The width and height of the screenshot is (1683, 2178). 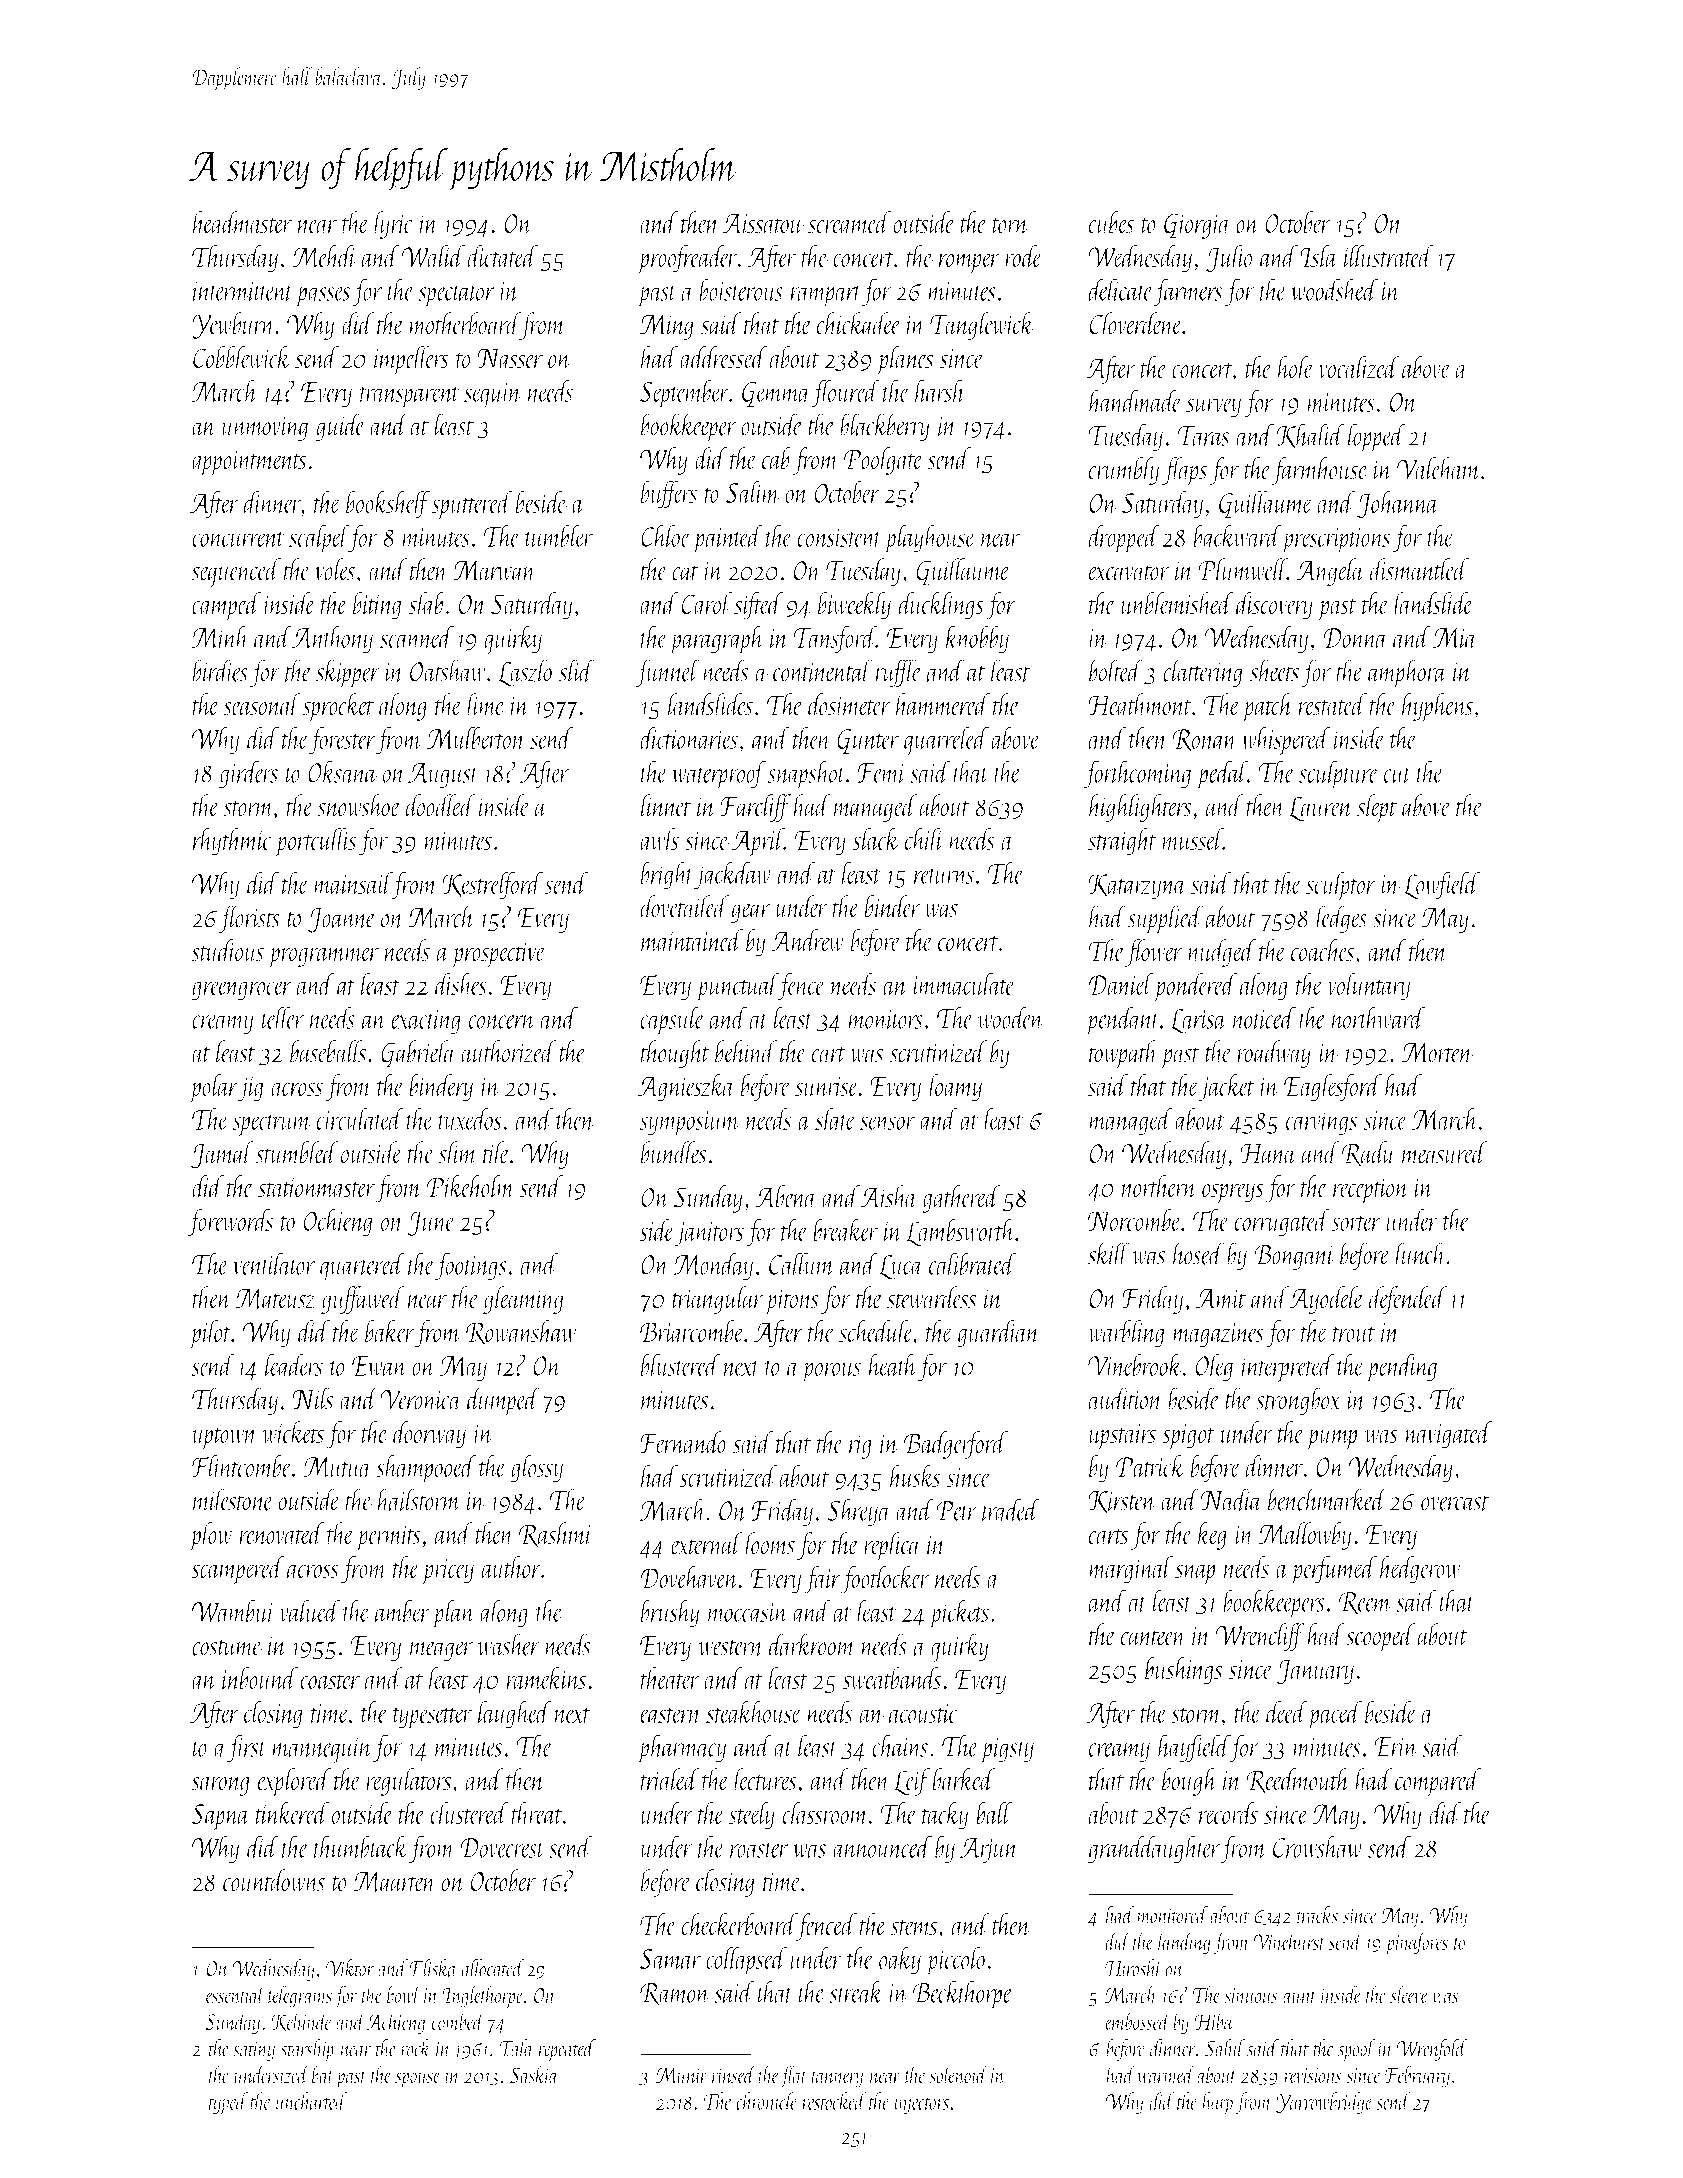 I want to click on maintained, so click(x=692, y=940).
